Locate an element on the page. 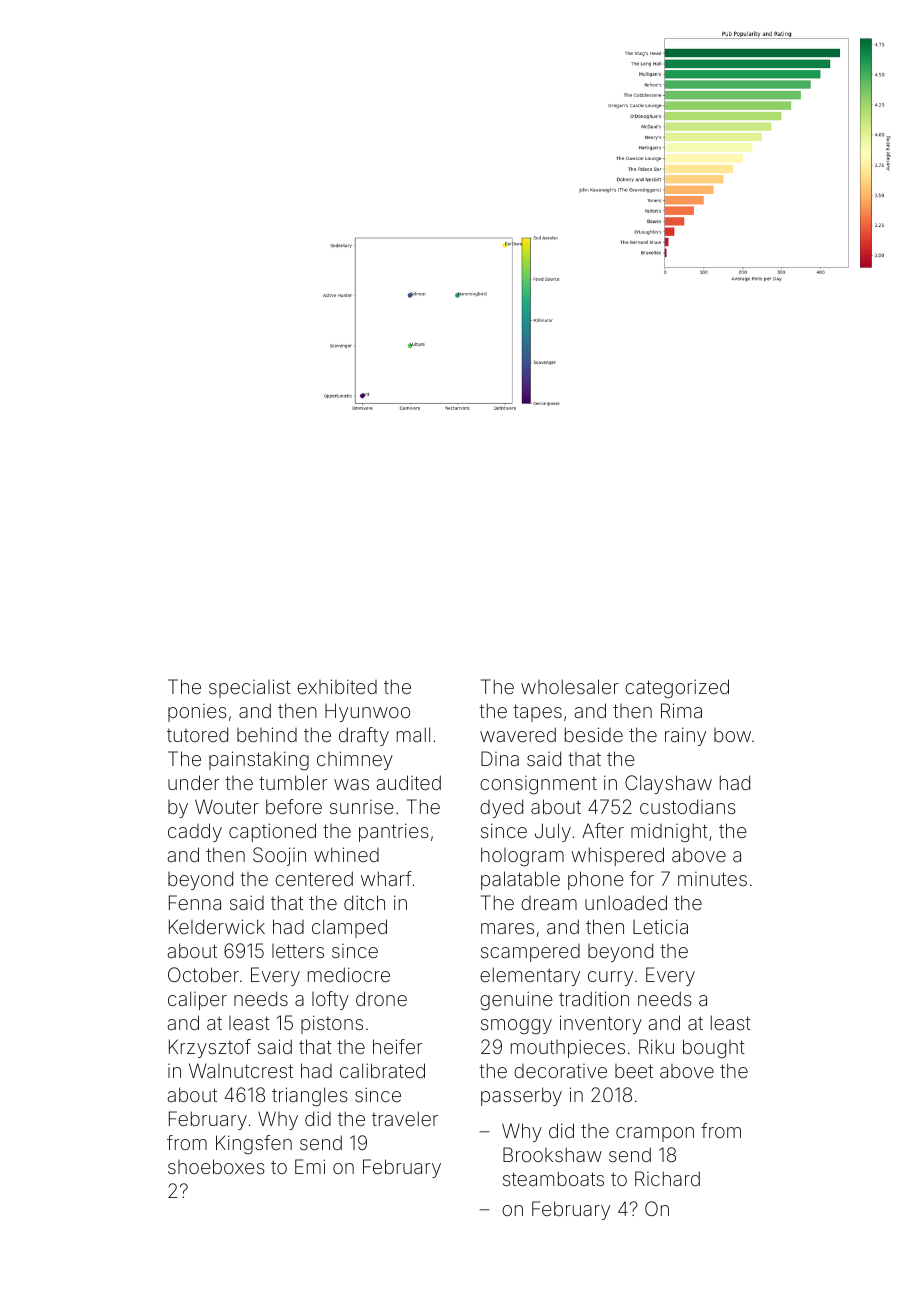 The image size is (924, 1311). minutes is located at coordinates (712, 879).
